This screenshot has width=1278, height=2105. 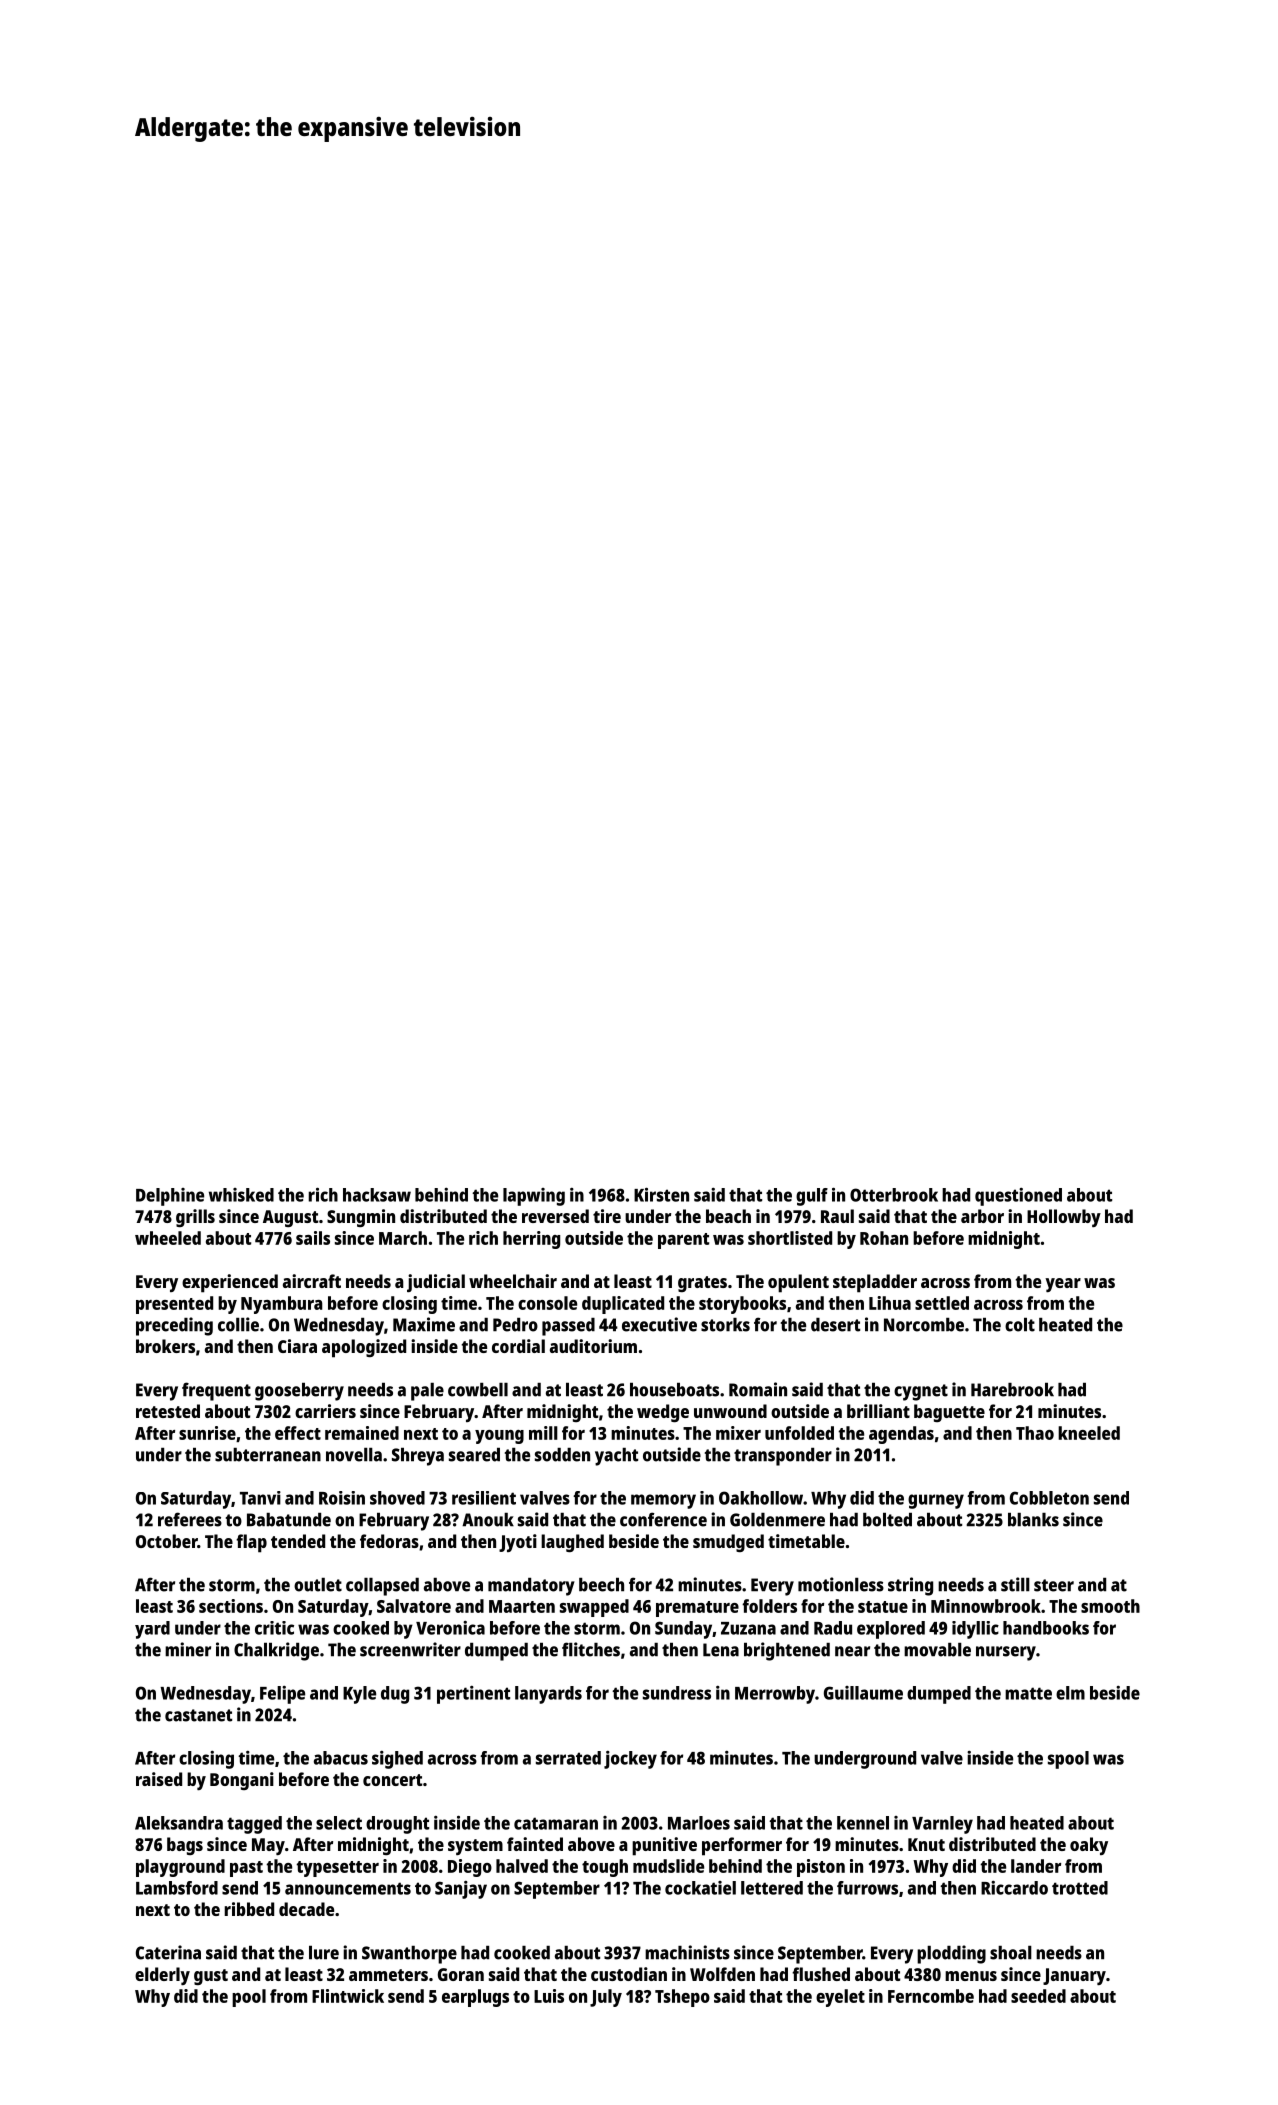 What do you see at coordinates (174, 1326) in the screenshot?
I see `preceding` at bounding box center [174, 1326].
